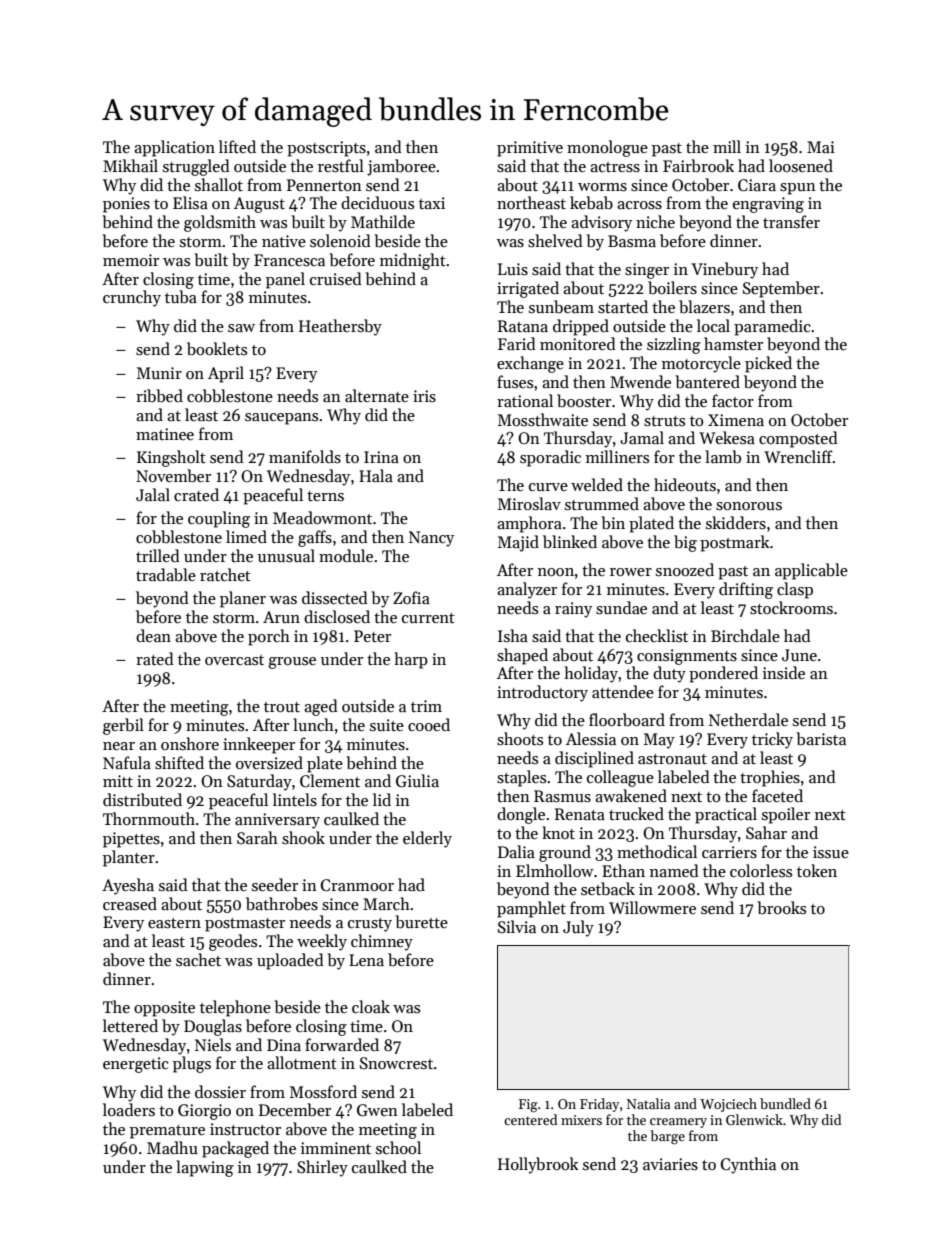  Describe the element at coordinates (205, 1168) in the page. I see `lapwing` at that location.
